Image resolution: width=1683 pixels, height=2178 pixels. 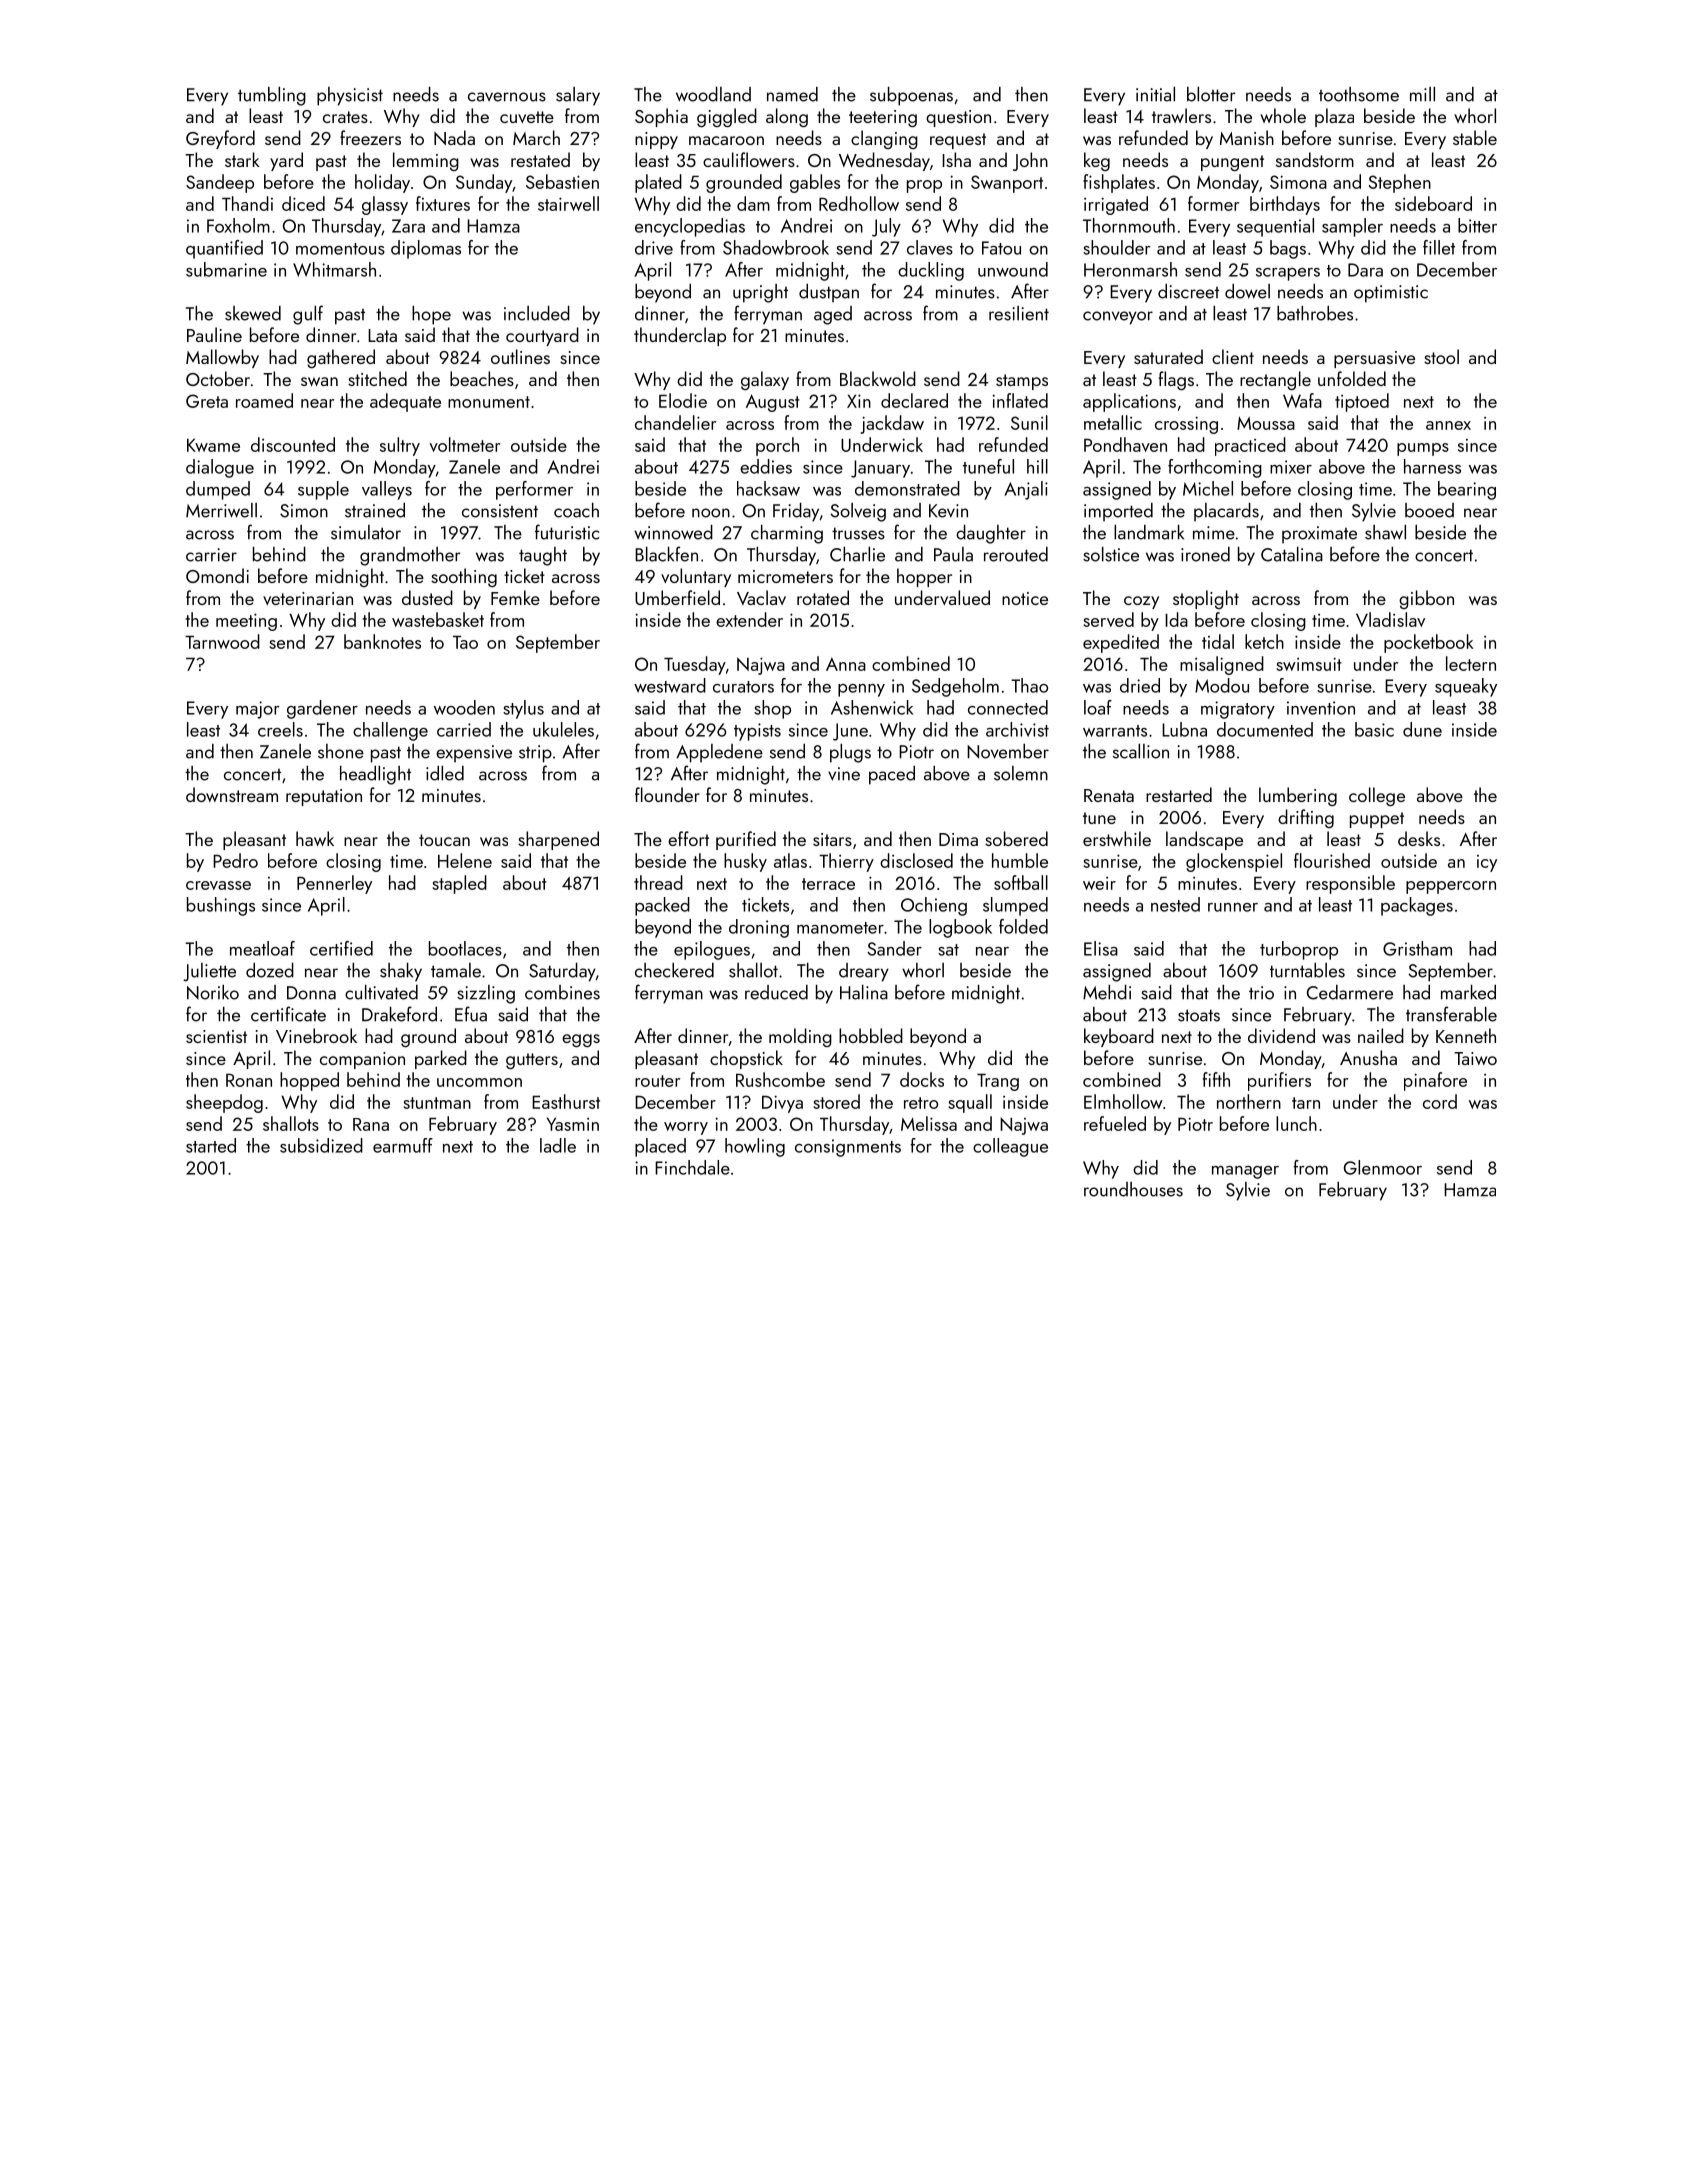 I want to click on mill, so click(x=1422, y=94).
